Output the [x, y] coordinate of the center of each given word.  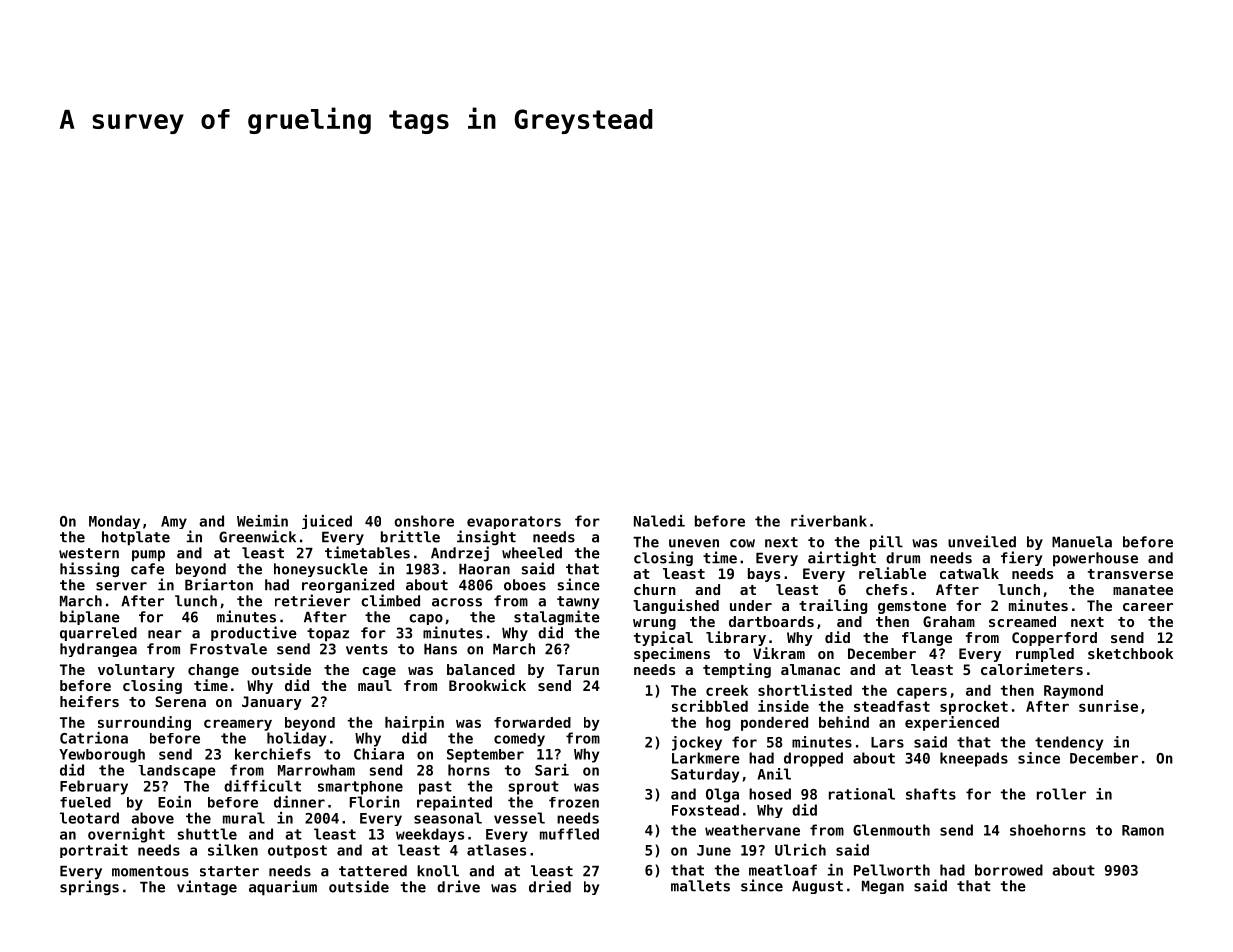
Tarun [578, 669]
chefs [886, 589]
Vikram [779, 653]
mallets [700, 886]
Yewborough [102, 756]
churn [655, 589]
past [435, 788]
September [485, 756]
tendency [1069, 743]
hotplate [136, 538]
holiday [296, 739]
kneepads [974, 759]
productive [254, 633]
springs [89, 888]
